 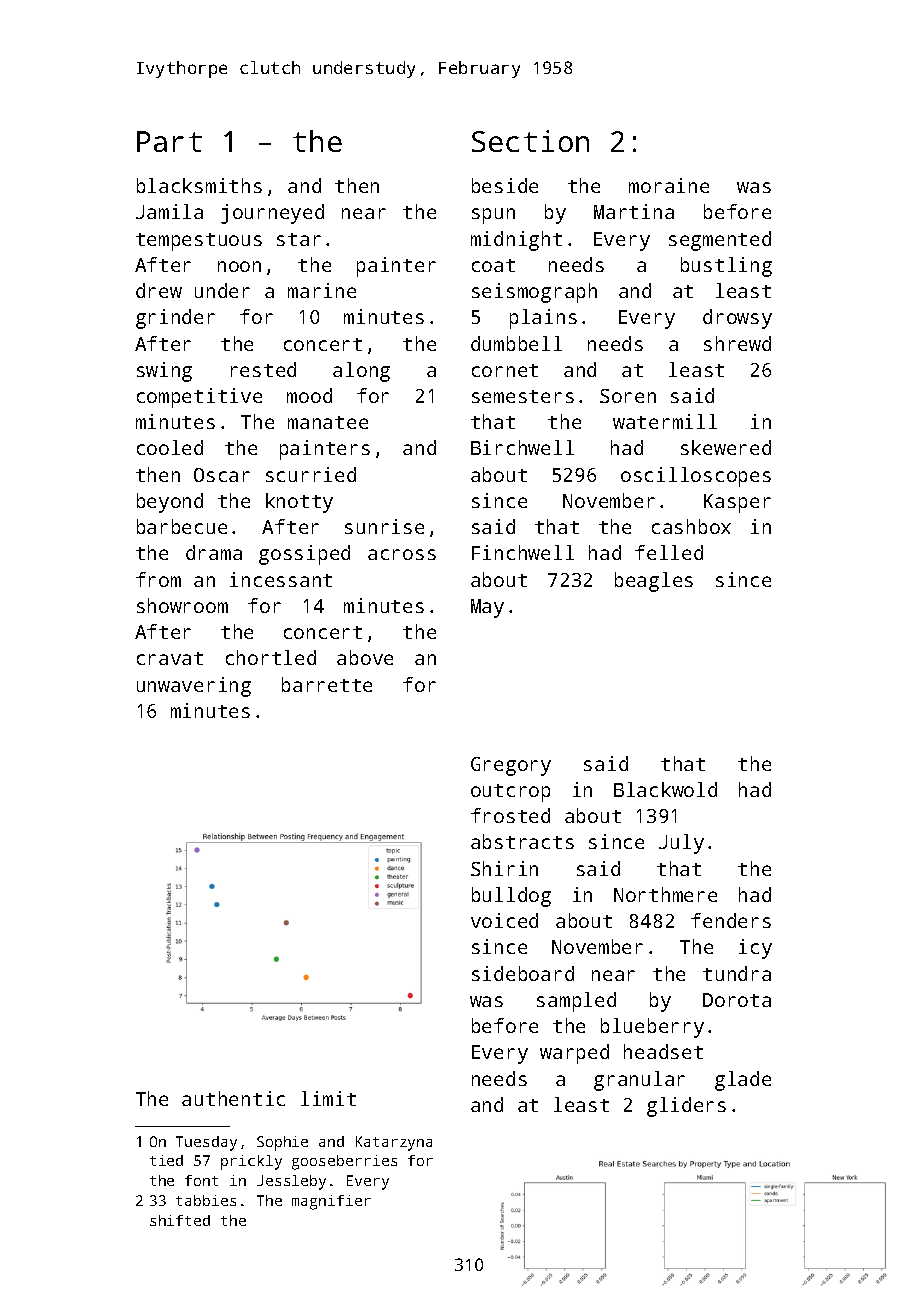 What do you see at coordinates (523, 973) in the image?
I see `sideboard` at bounding box center [523, 973].
